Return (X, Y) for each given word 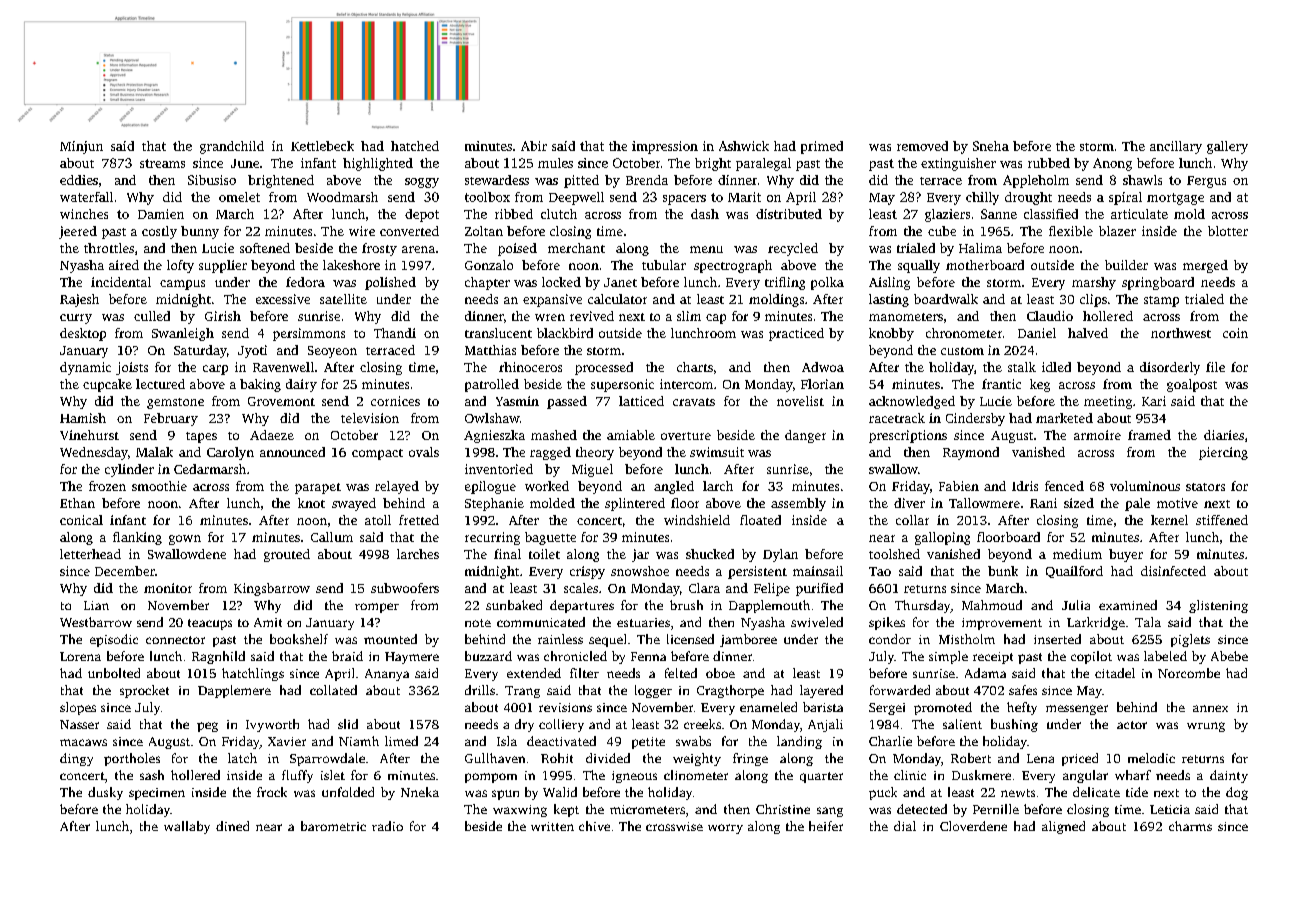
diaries (1224, 435)
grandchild (232, 147)
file (1215, 367)
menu (706, 249)
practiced (796, 334)
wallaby (187, 827)
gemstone (175, 403)
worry (725, 829)
